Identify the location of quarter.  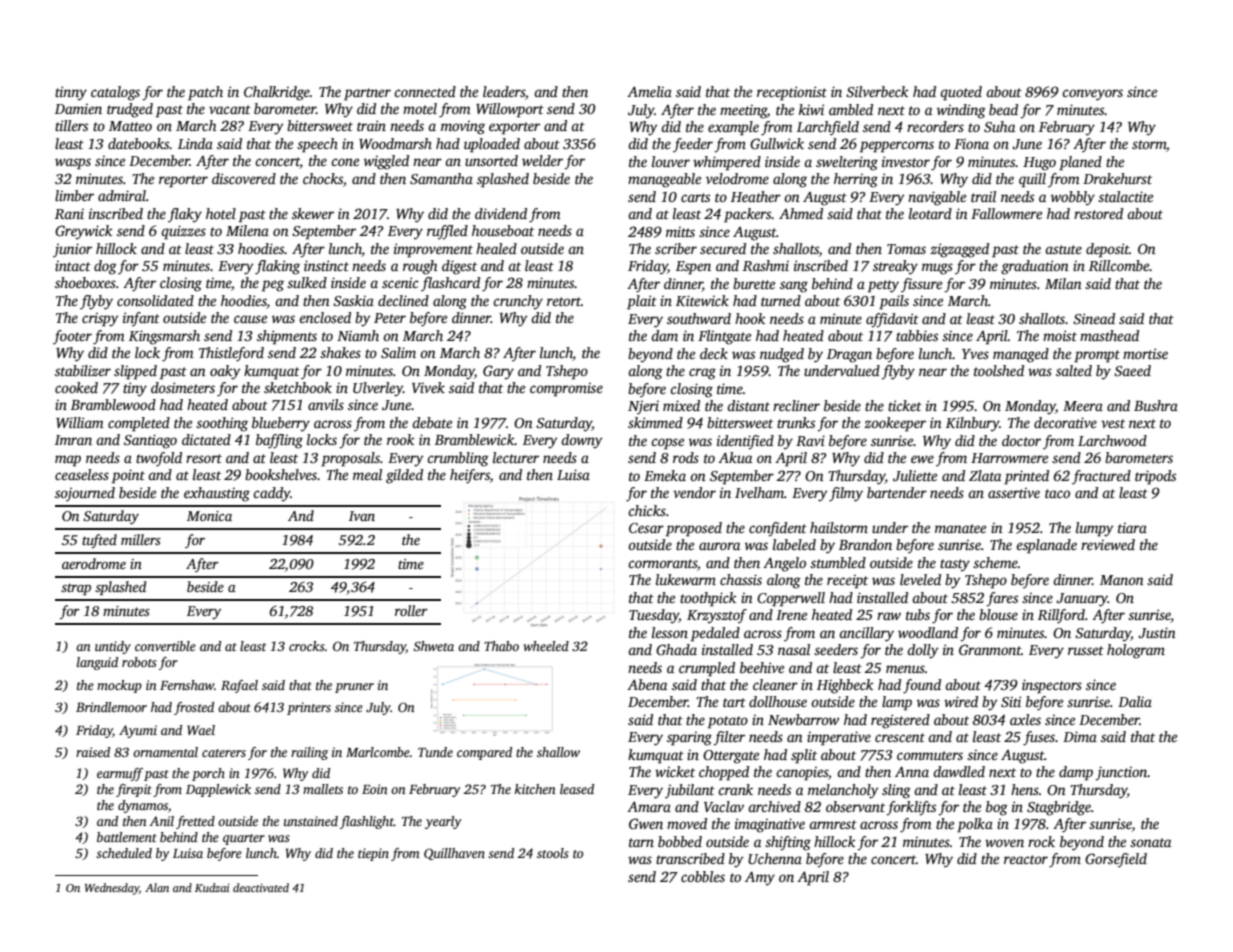
(244, 839).
